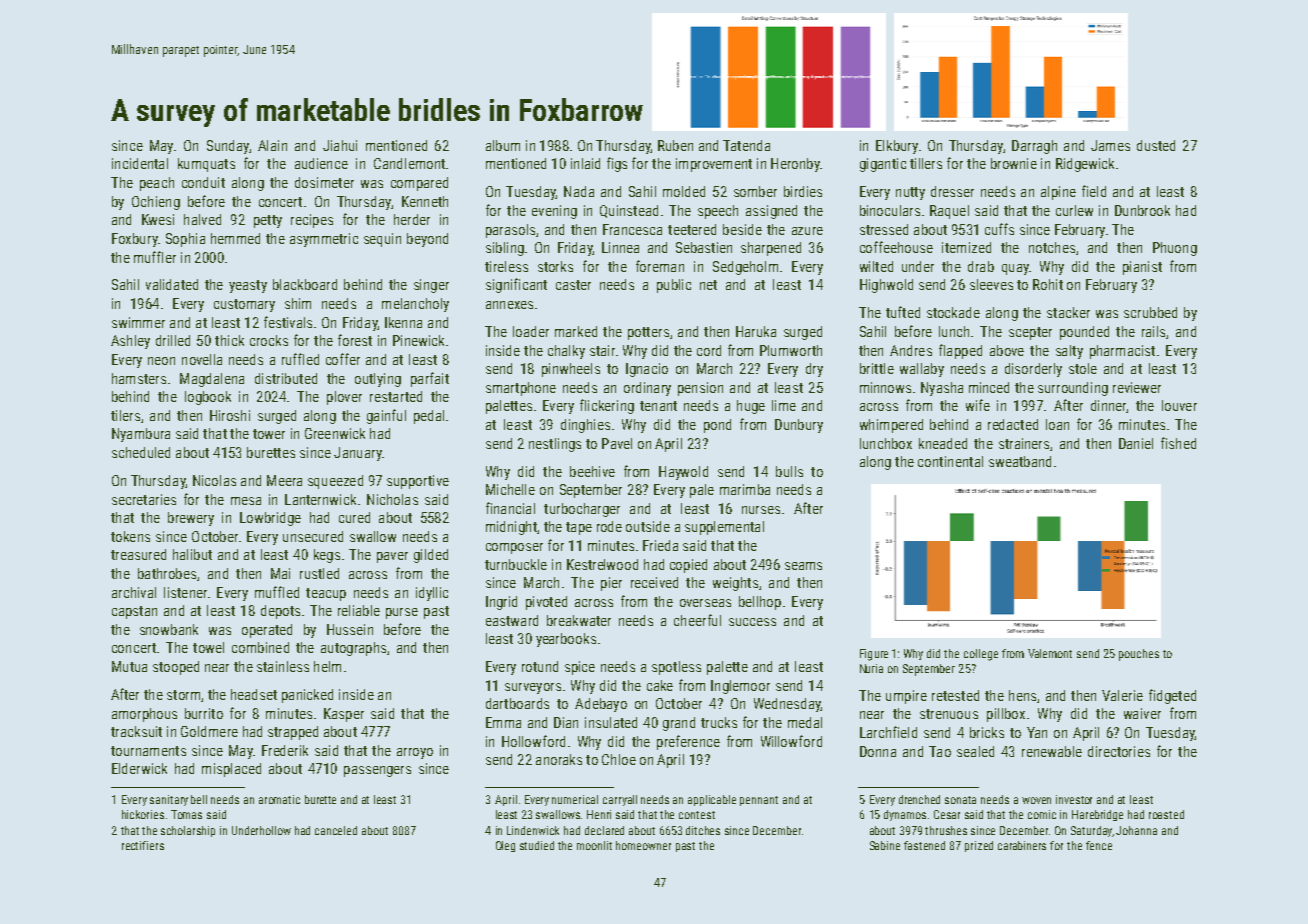 The height and width of the image is (924, 1308). I want to click on scholarship, so click(188, 831).
